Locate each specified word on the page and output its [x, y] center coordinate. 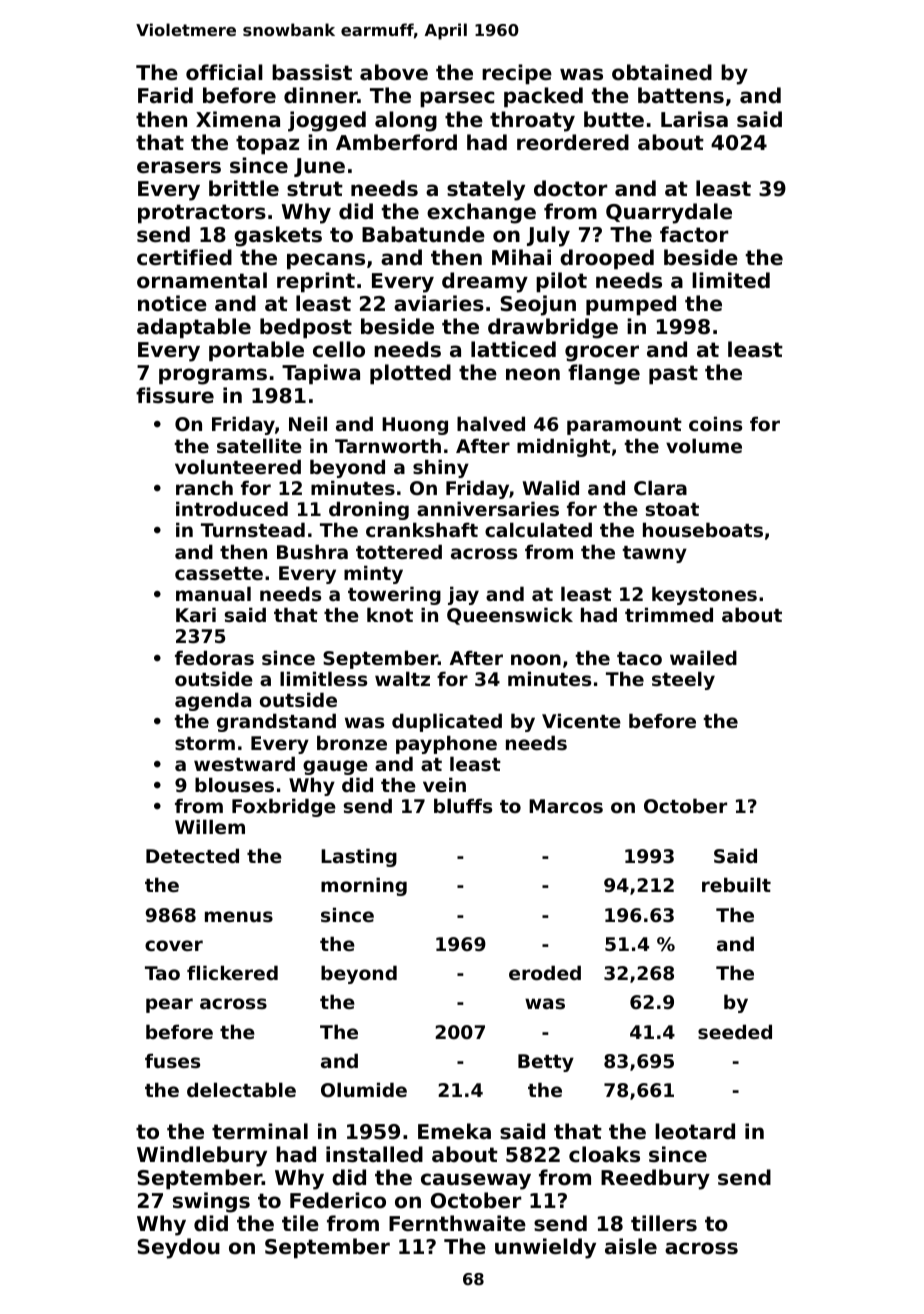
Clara [660, 487]
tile [300, 1223]
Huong [415, 426]
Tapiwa [321, 374]
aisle [631, 1246]
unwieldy [545, 1248]
